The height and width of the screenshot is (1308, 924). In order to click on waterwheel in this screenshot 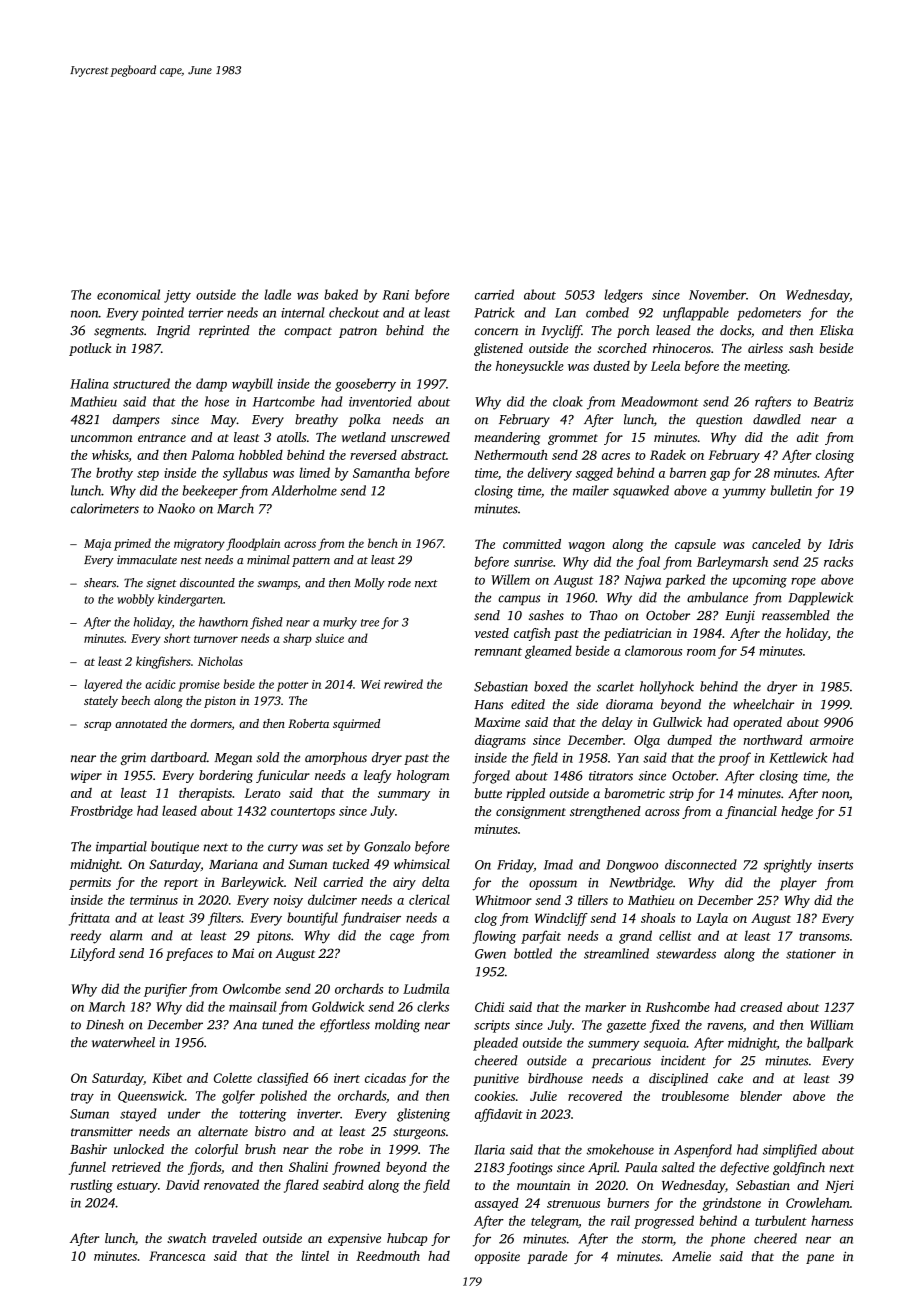, I will do `click(123, 1042)`.
